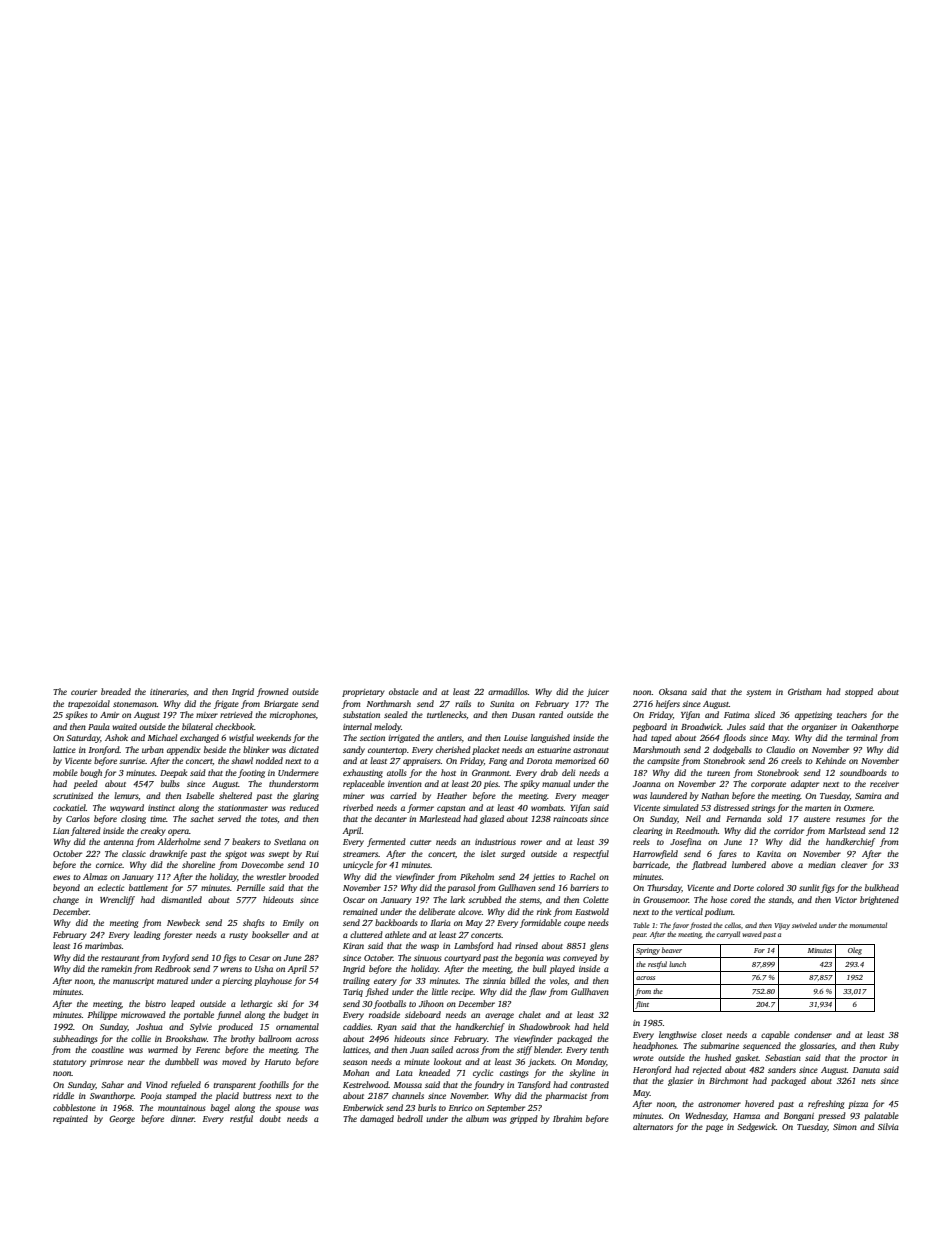  What do you see at coordinates (306, 796) in the document?
I see `glaring` at bounding box center [306, 796].
